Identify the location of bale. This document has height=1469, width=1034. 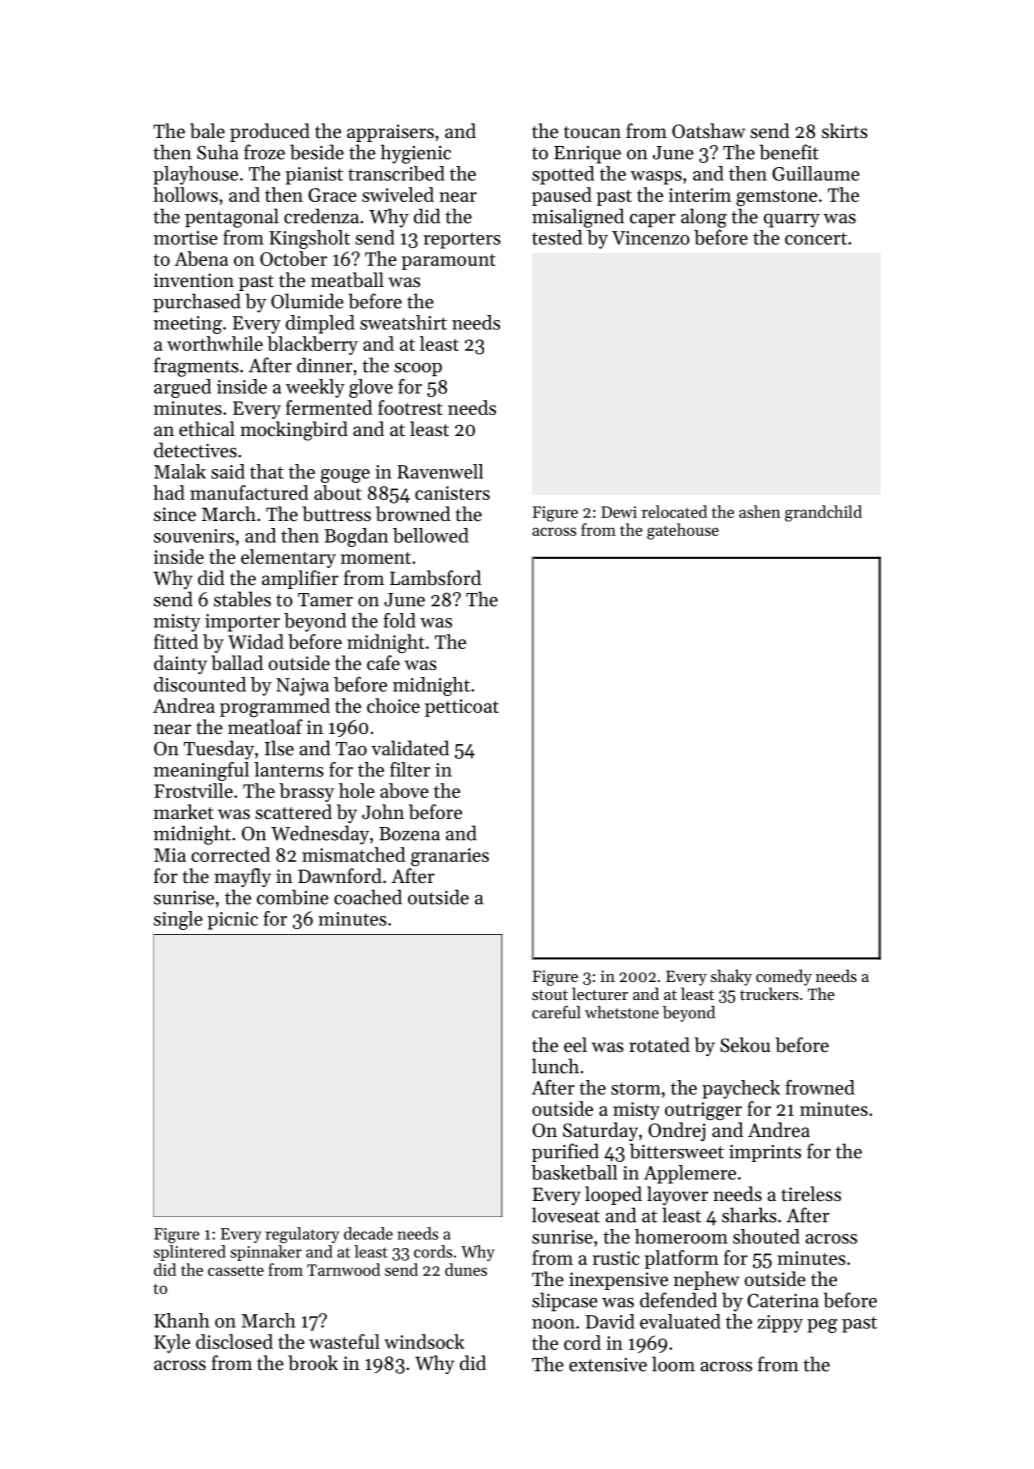
(207, 131).
